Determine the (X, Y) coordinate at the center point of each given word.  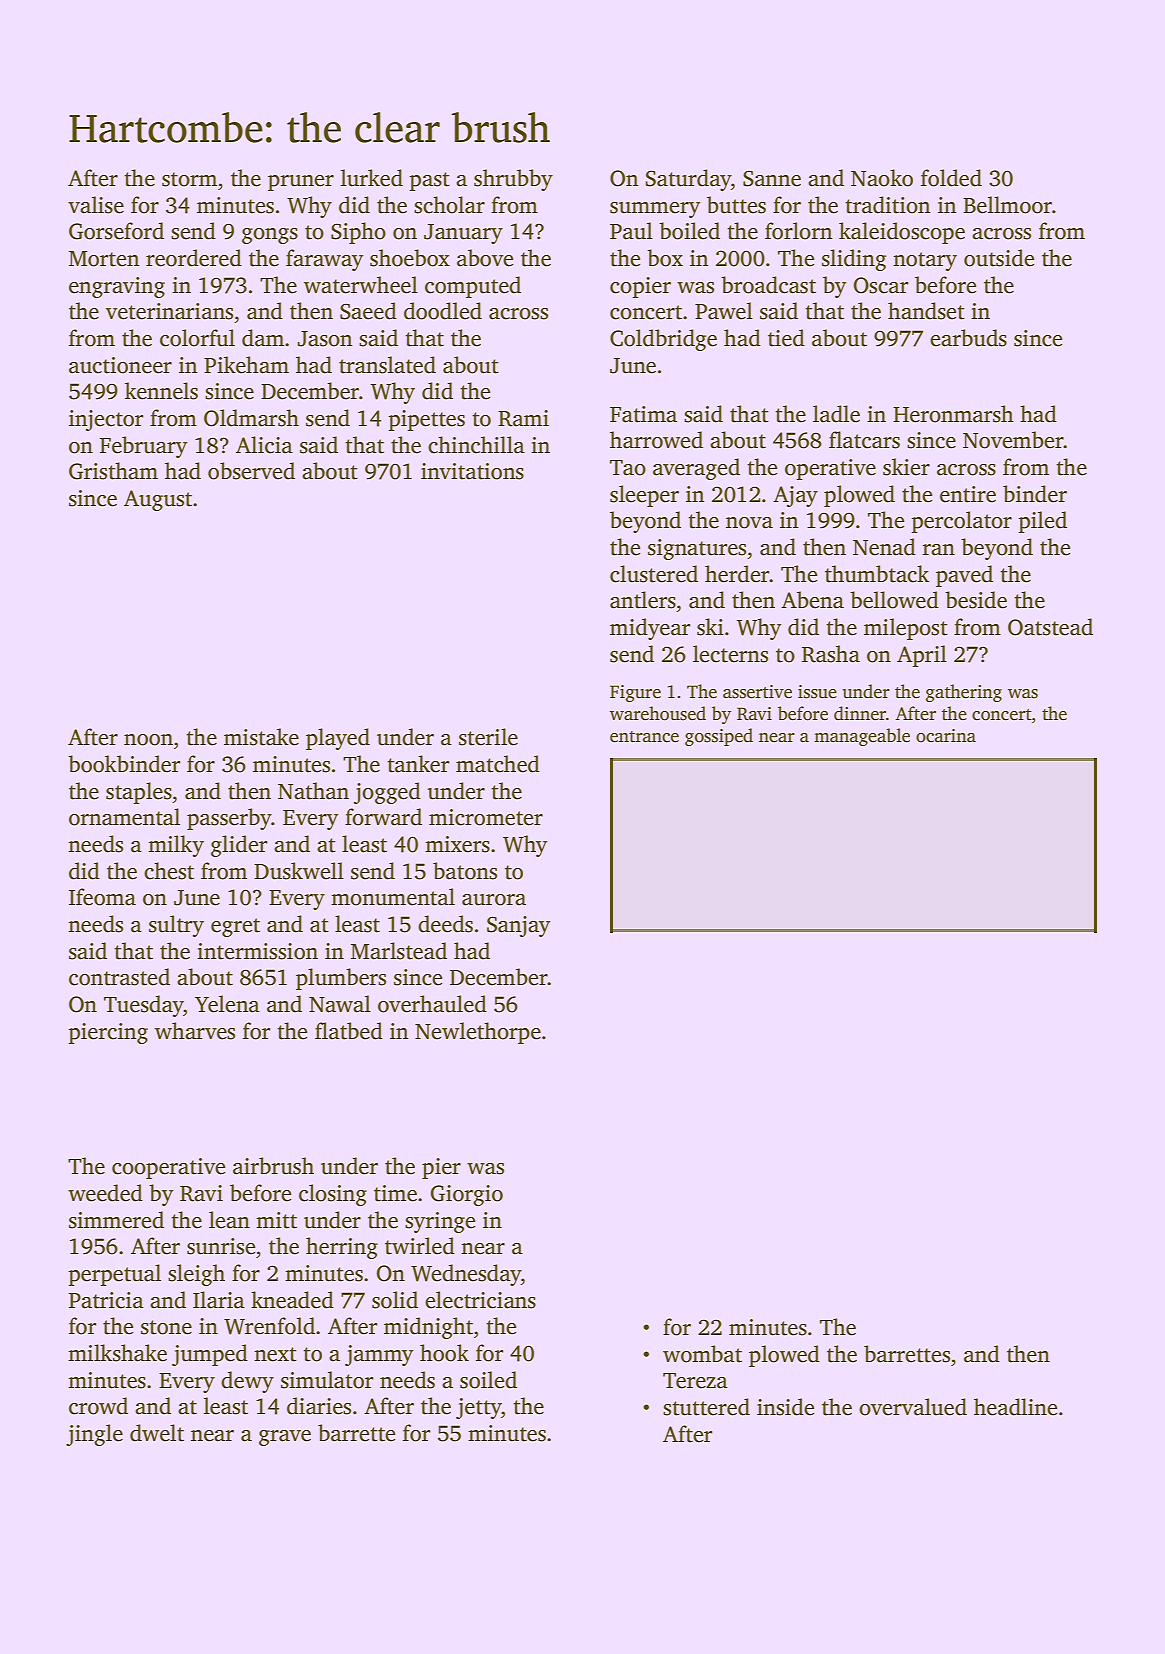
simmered (116, 1220)
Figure (635, 693)
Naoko (882, 178)
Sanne (772, 179)
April (922, 656)
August (158, 500)
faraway (324, 260)
